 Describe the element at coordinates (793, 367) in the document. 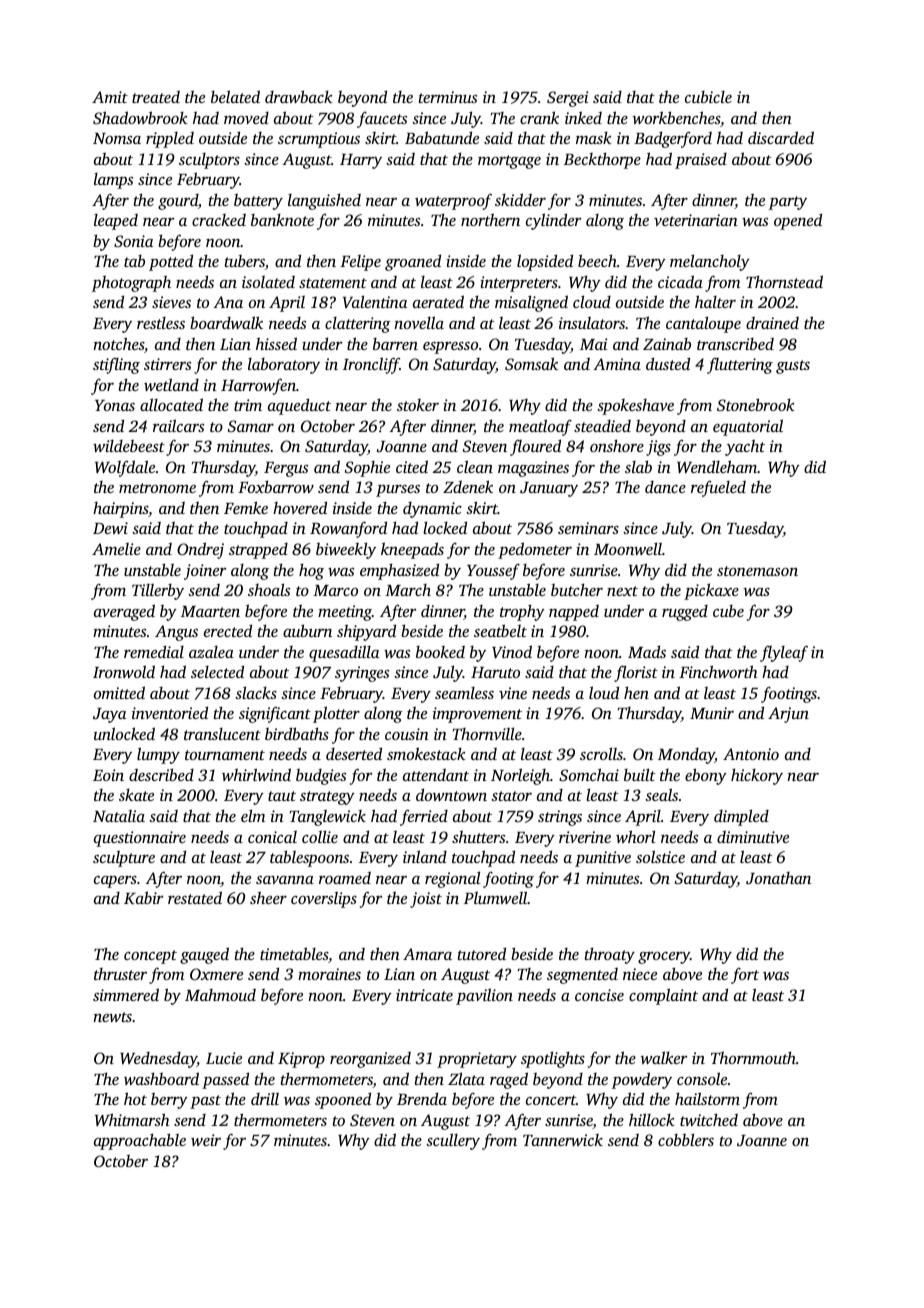

I see `gusts` at that location.
